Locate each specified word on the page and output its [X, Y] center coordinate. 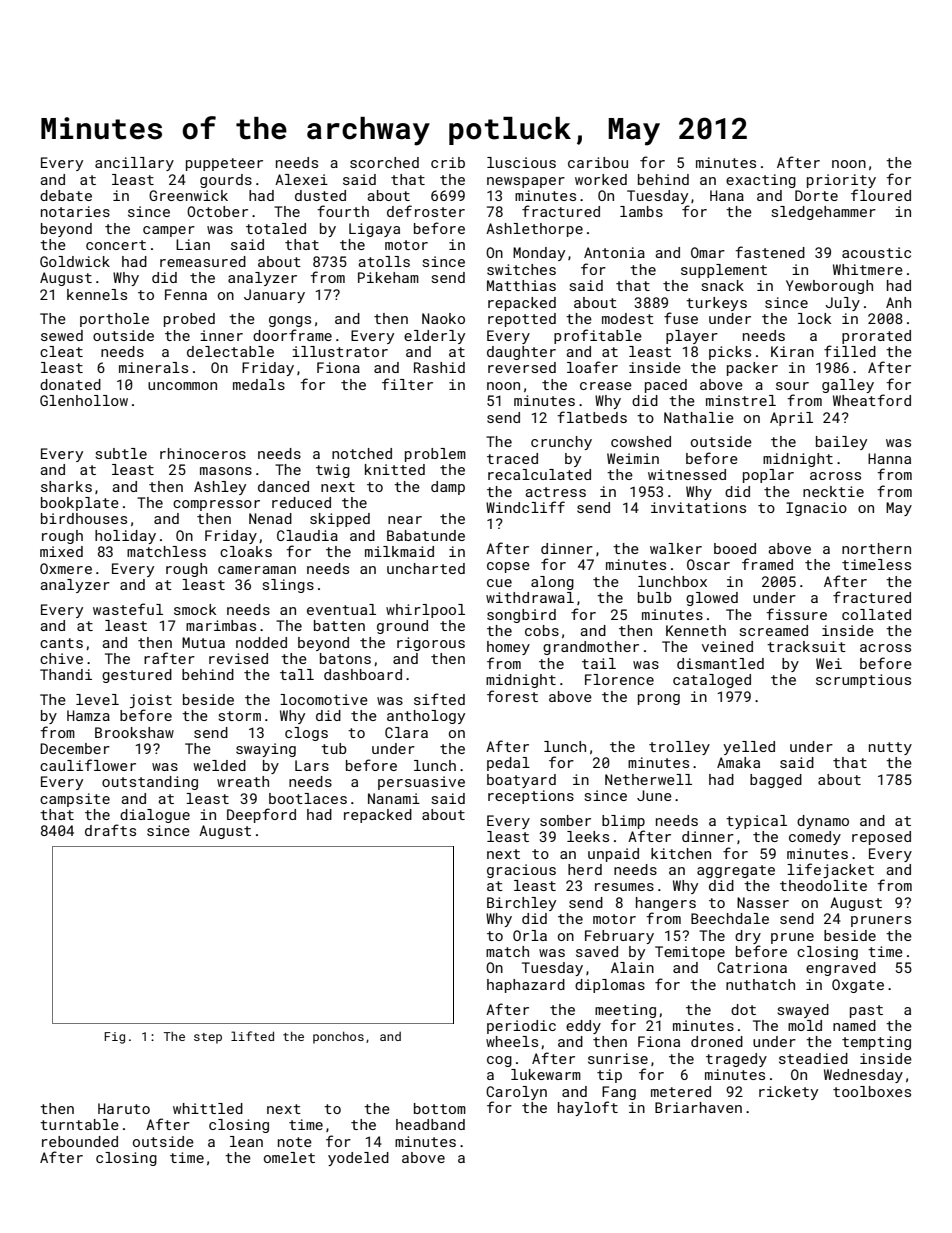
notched [362, 453]
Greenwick [188, 195]
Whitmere [868, 269]
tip [609, 1076]
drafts [110, 830]
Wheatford [872, 400]
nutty [890, 748]
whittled [208, 1108]
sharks [66, 486]
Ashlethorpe [534, 230]
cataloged [712, 681]
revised [238, 658]
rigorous [431, 644]
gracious [521, 871]
